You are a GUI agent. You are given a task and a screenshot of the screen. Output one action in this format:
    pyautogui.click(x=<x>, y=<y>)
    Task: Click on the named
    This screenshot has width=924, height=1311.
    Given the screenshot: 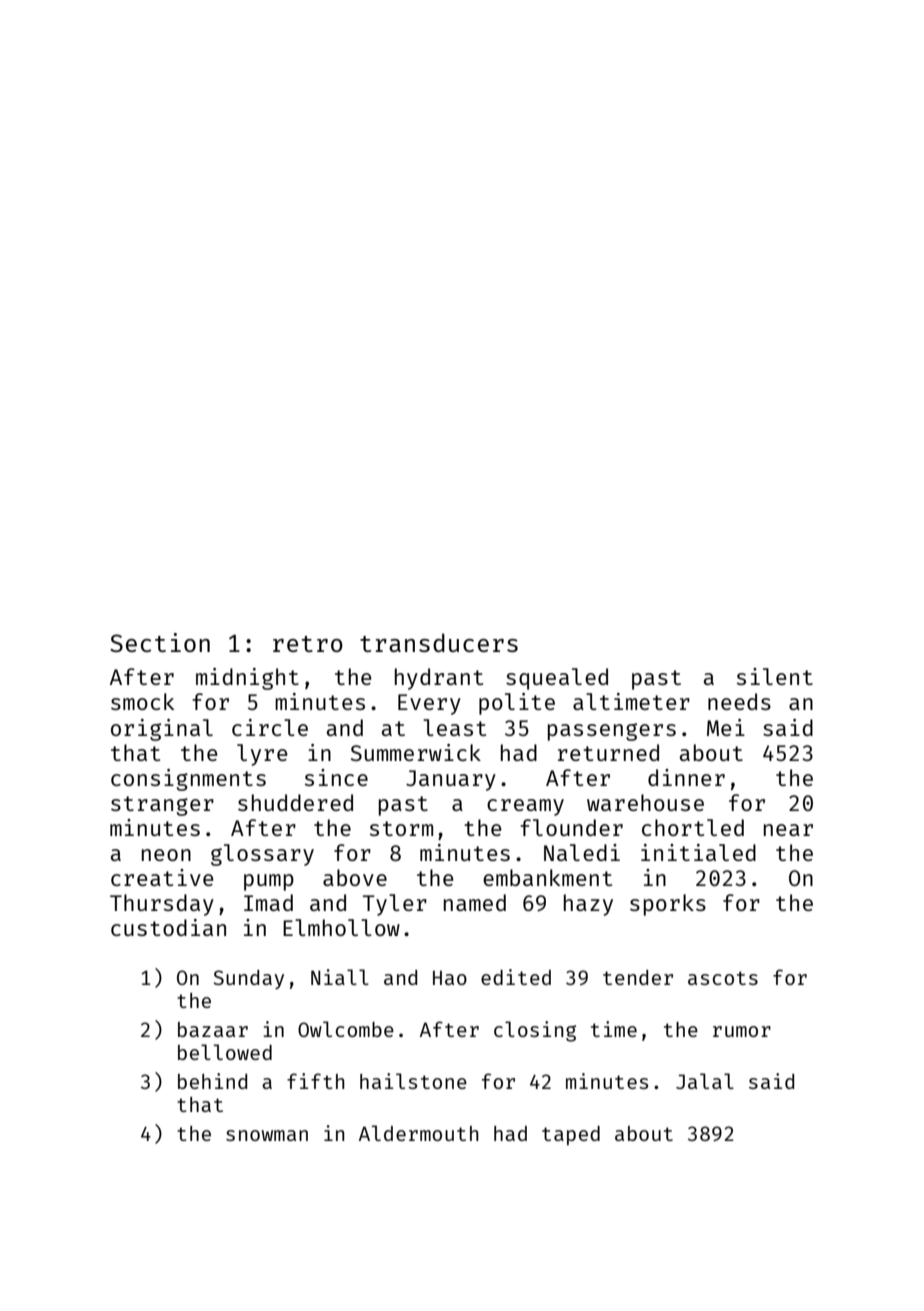 What is the action you would take?
    pyautogui.click(x=475, y=902)
